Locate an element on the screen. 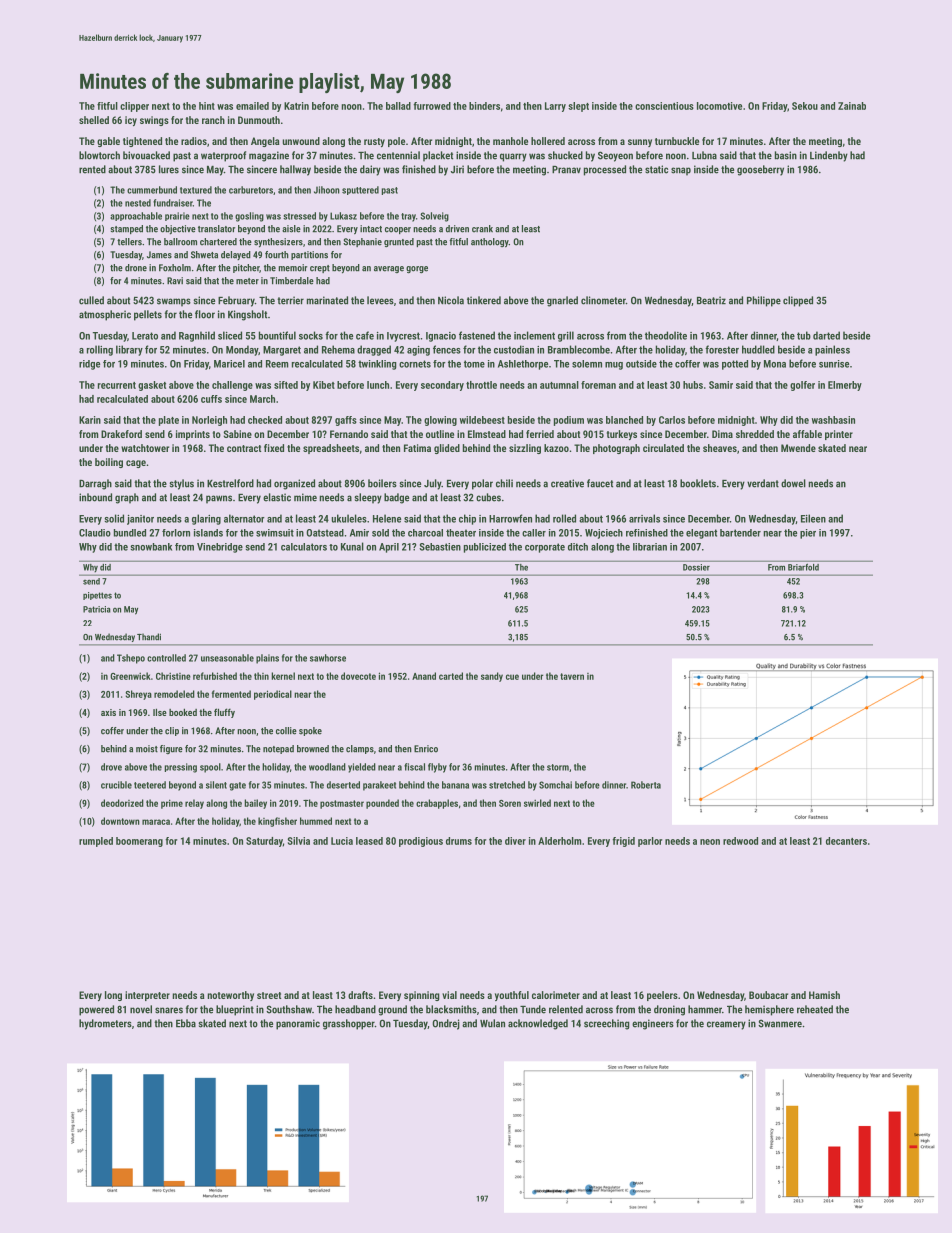  gooseberry is located at coordinates (760, 170).
